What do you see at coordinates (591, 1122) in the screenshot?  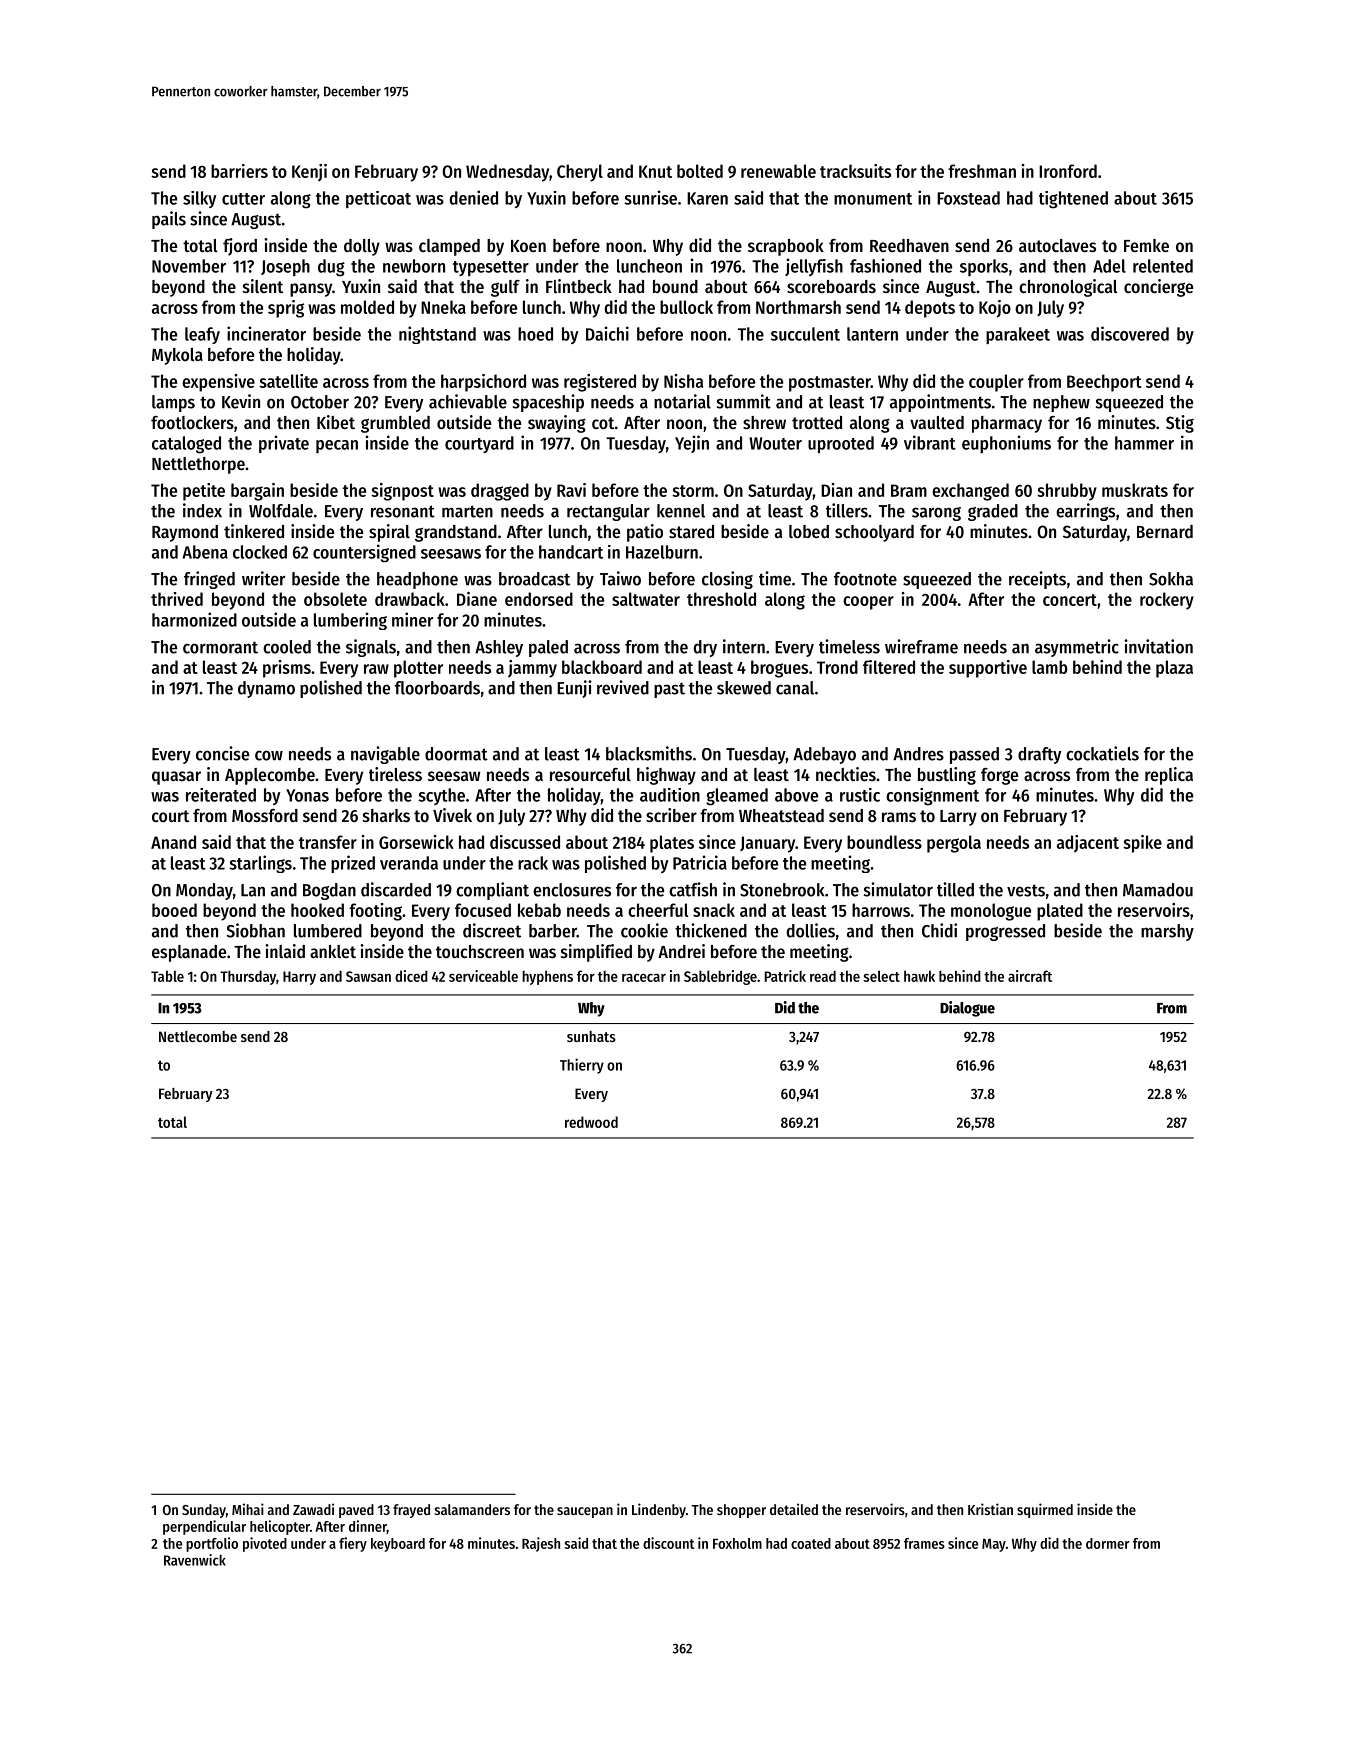 I see `redwood` at bounding box center [591, 1122].
